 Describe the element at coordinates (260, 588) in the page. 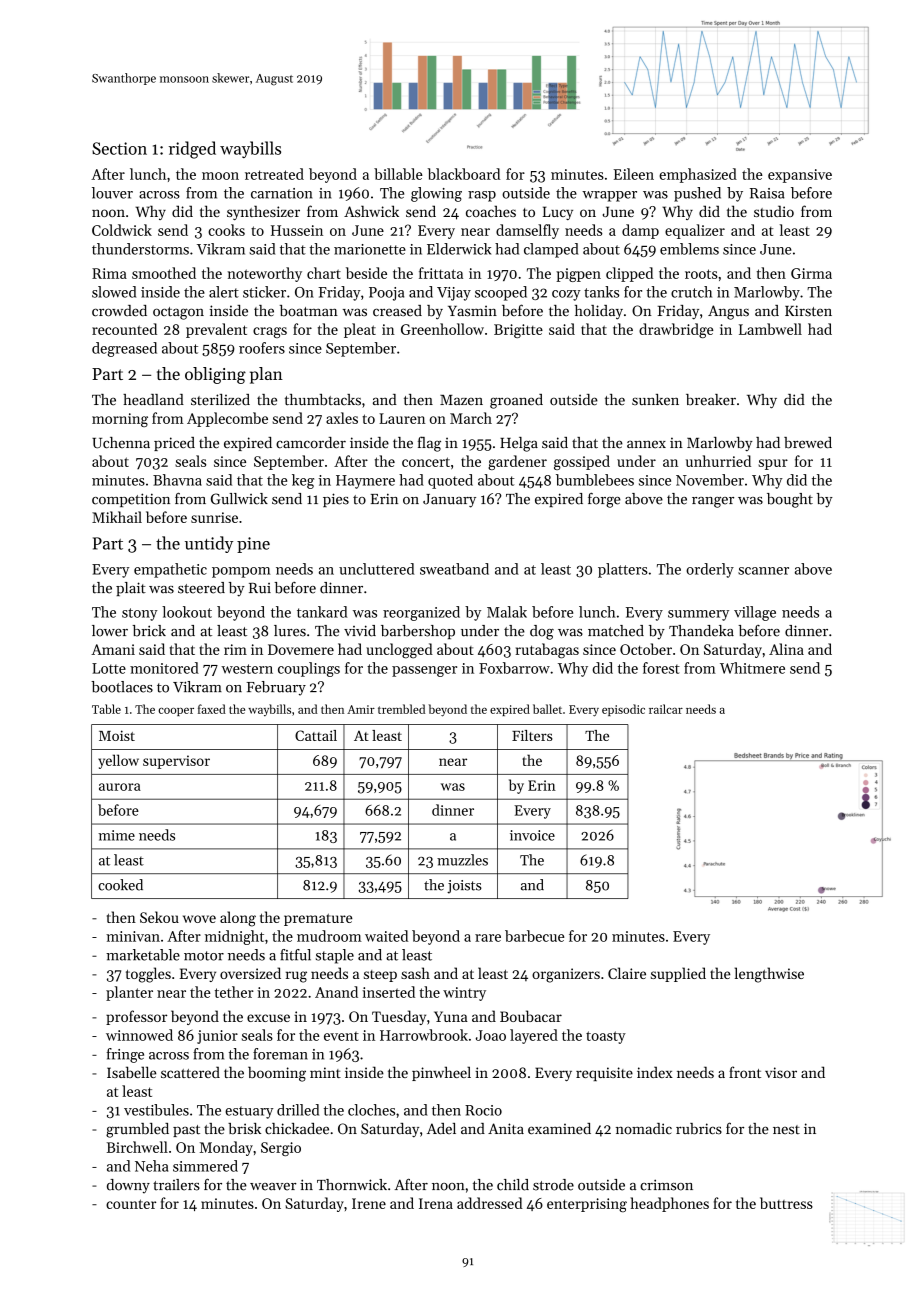

I see `Rui` at that location.
